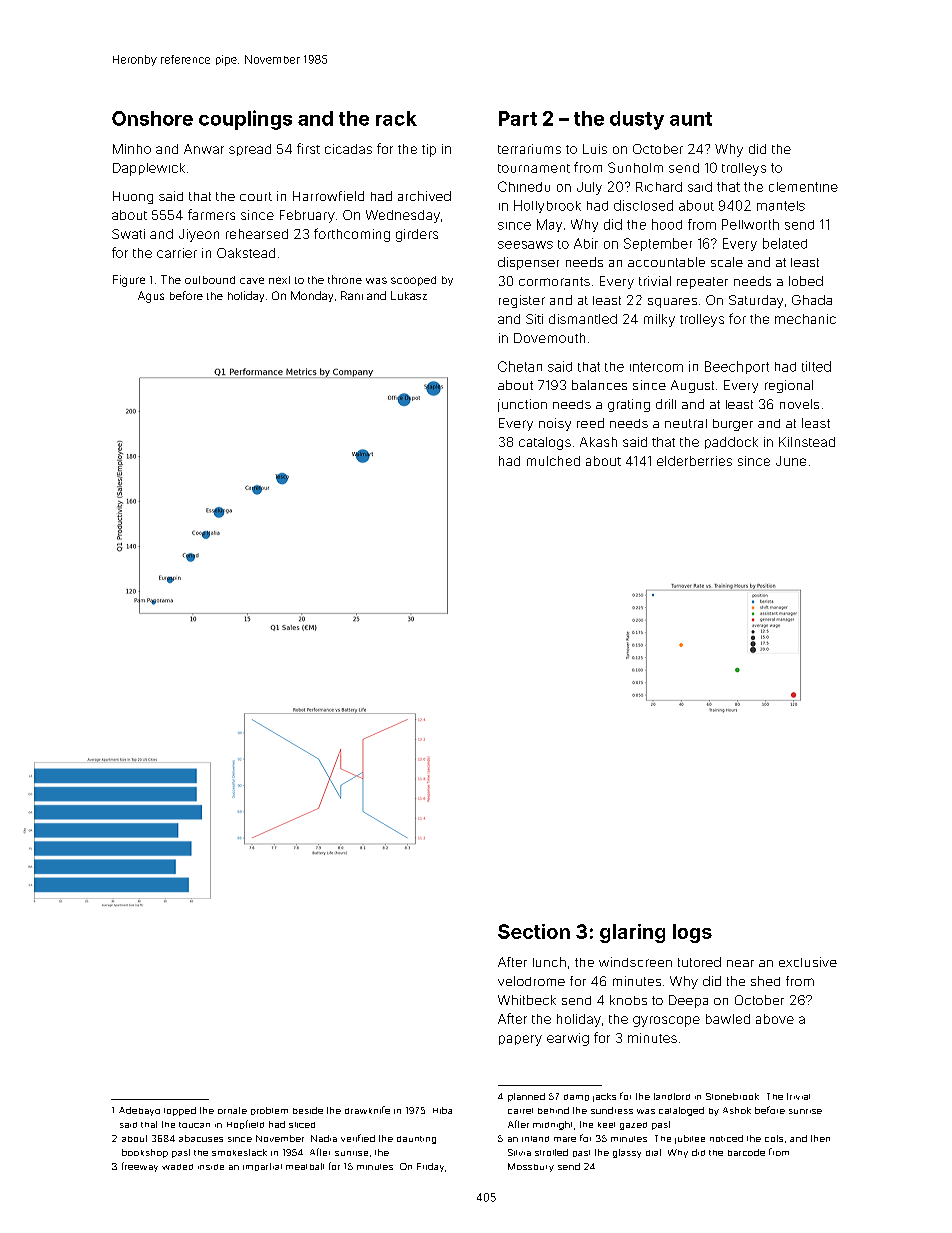 This screenshot has height=1233, width=952. I want to click on rack, so click(396, 118).
